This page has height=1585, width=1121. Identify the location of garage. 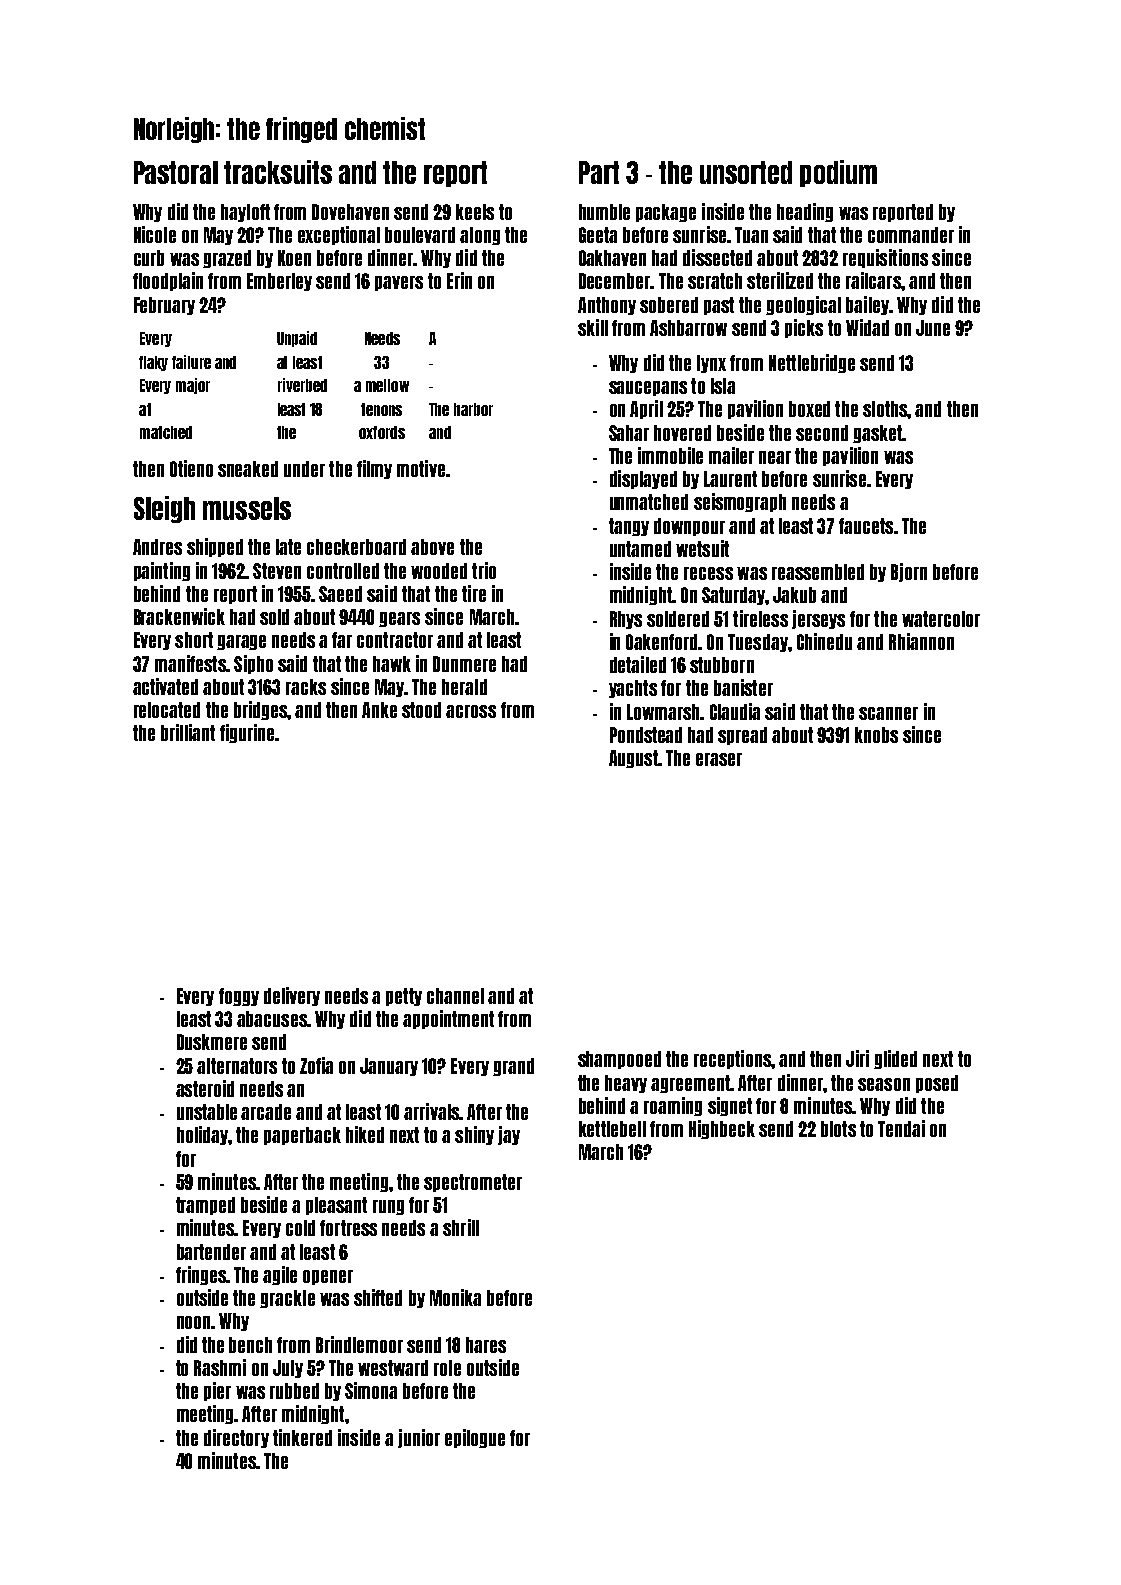
(241, 642).
